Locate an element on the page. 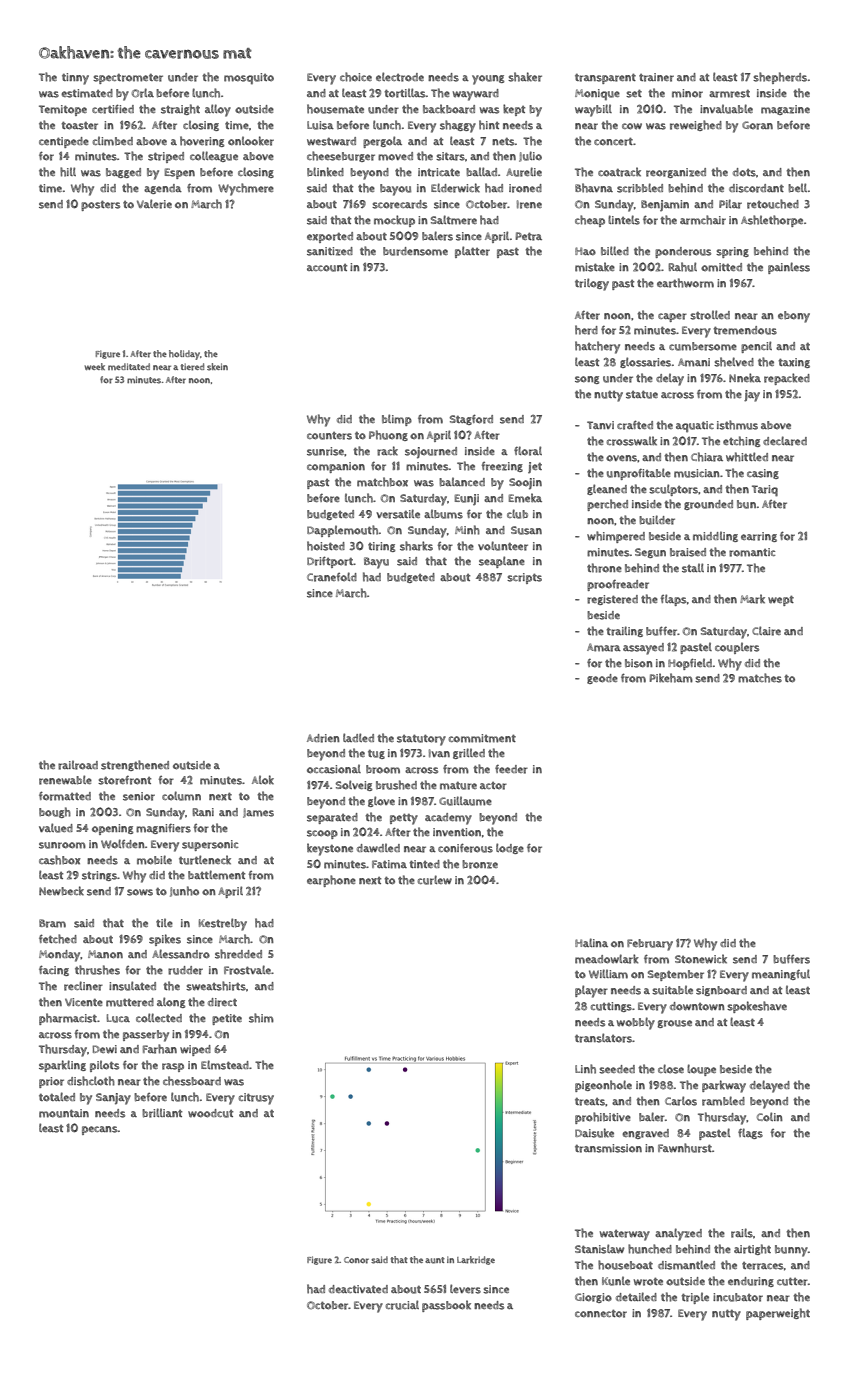 Image resolution: width=849 pixels, height=1400 pixels. mountain is located at coordinates (64, 1113).
